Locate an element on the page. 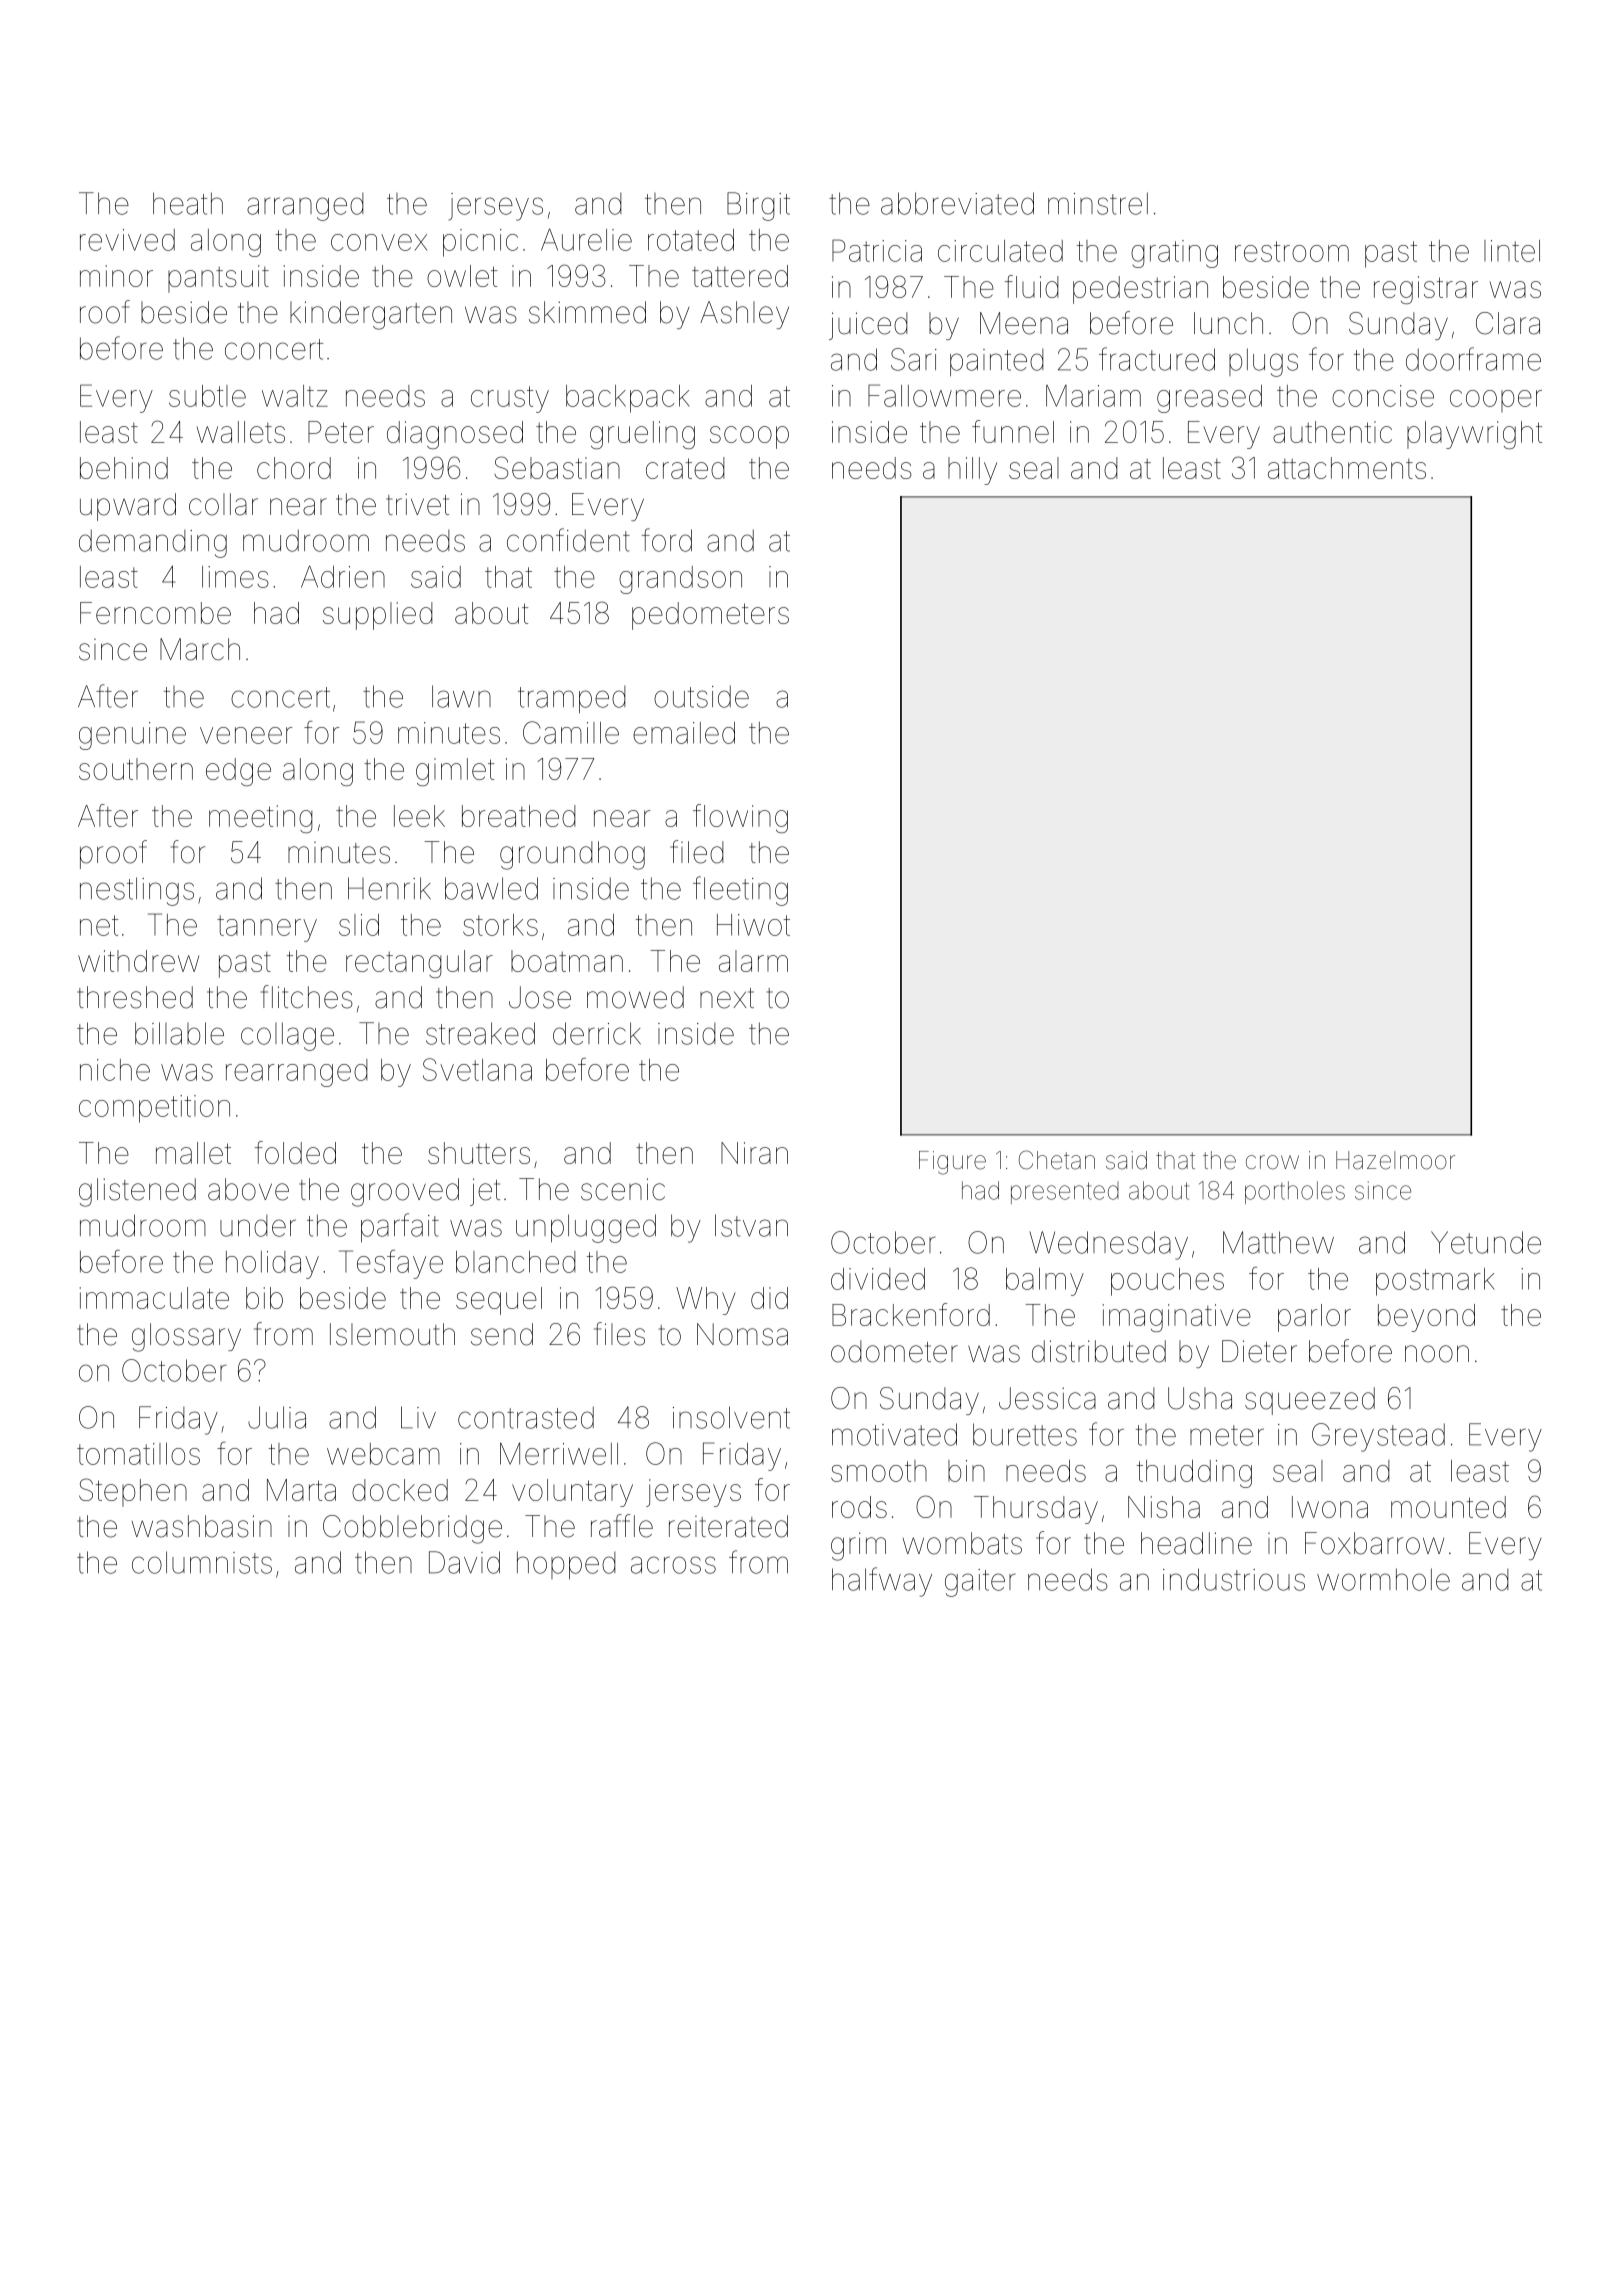 Image resolution: width=1620 pixels, height=2292 pixels. net is located at coordinates (99, 925).
